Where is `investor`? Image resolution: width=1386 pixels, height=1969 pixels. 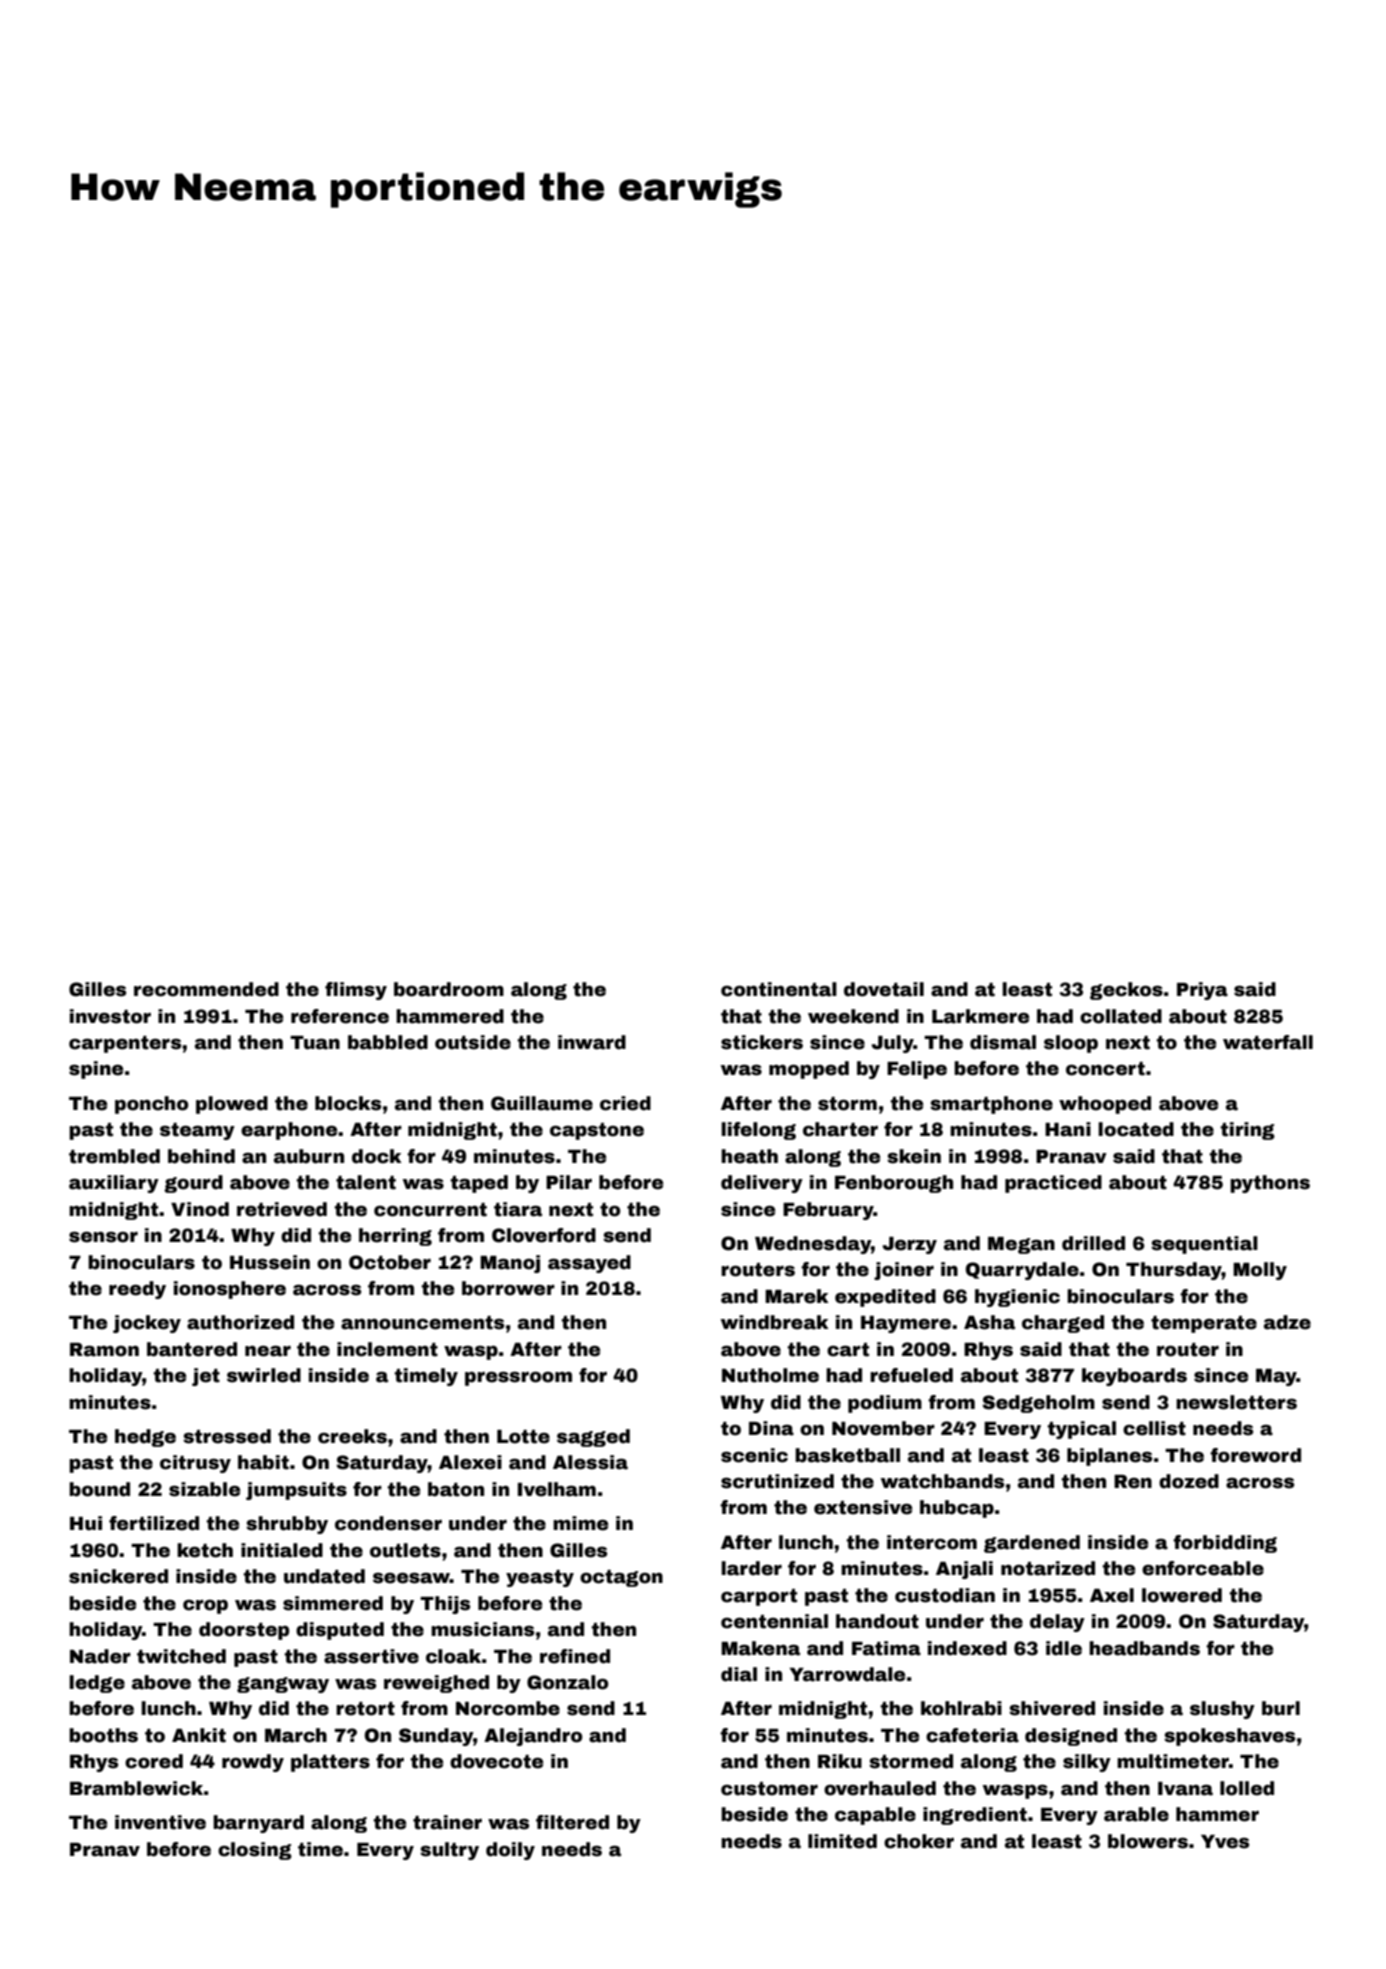 investor is located at coordinates (110, 1016).
